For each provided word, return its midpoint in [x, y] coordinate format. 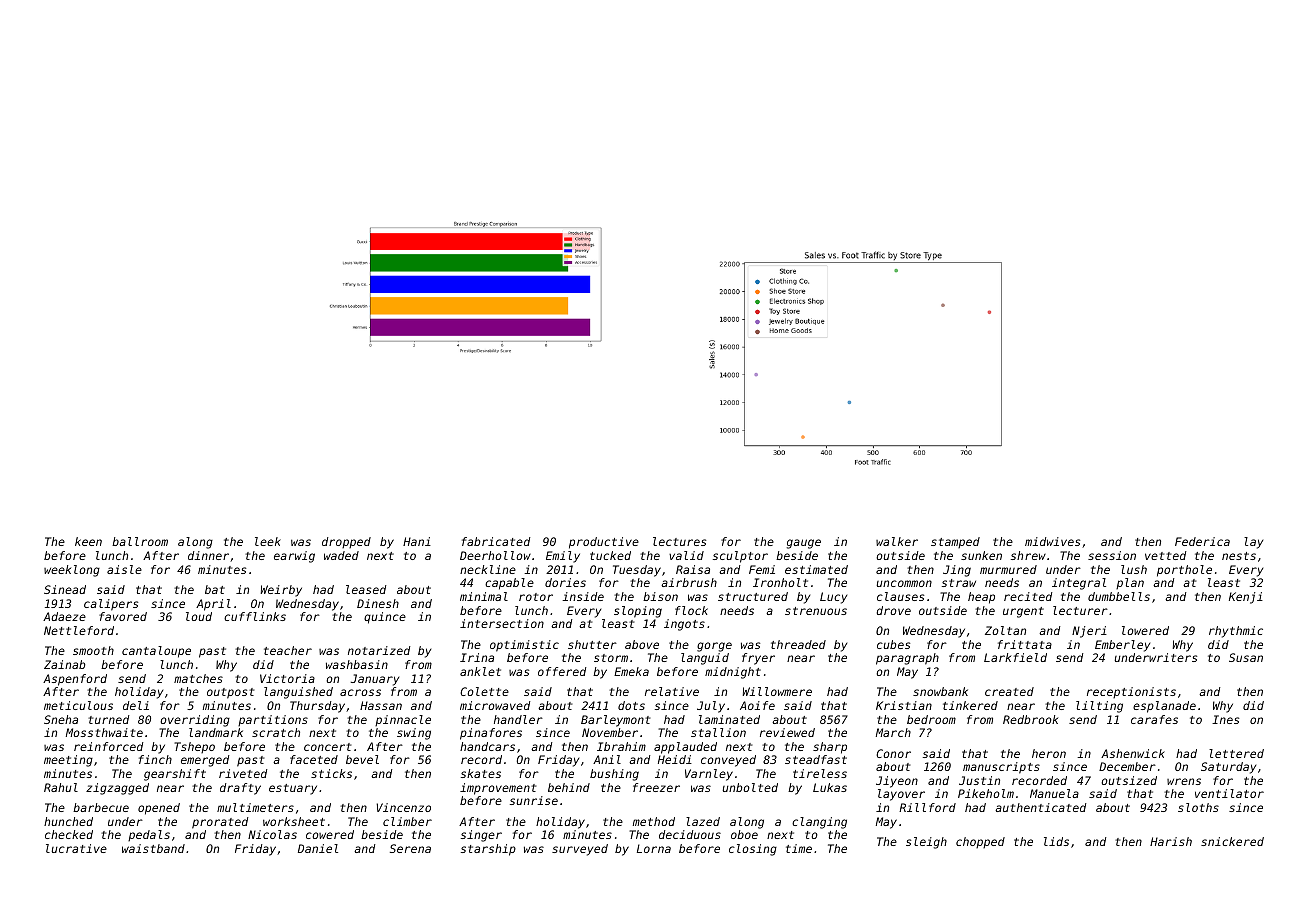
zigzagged [117, 789]
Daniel [318, 848]
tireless [820, 773]
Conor [893, 753]
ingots [684, 625]
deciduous [690, 834]
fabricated [496, 541]
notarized [379, 650]
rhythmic [1236, 632]
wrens [1184, 781]
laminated [729, 719]
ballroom [140, 541]
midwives [1052, 541]
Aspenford [75, 680]
